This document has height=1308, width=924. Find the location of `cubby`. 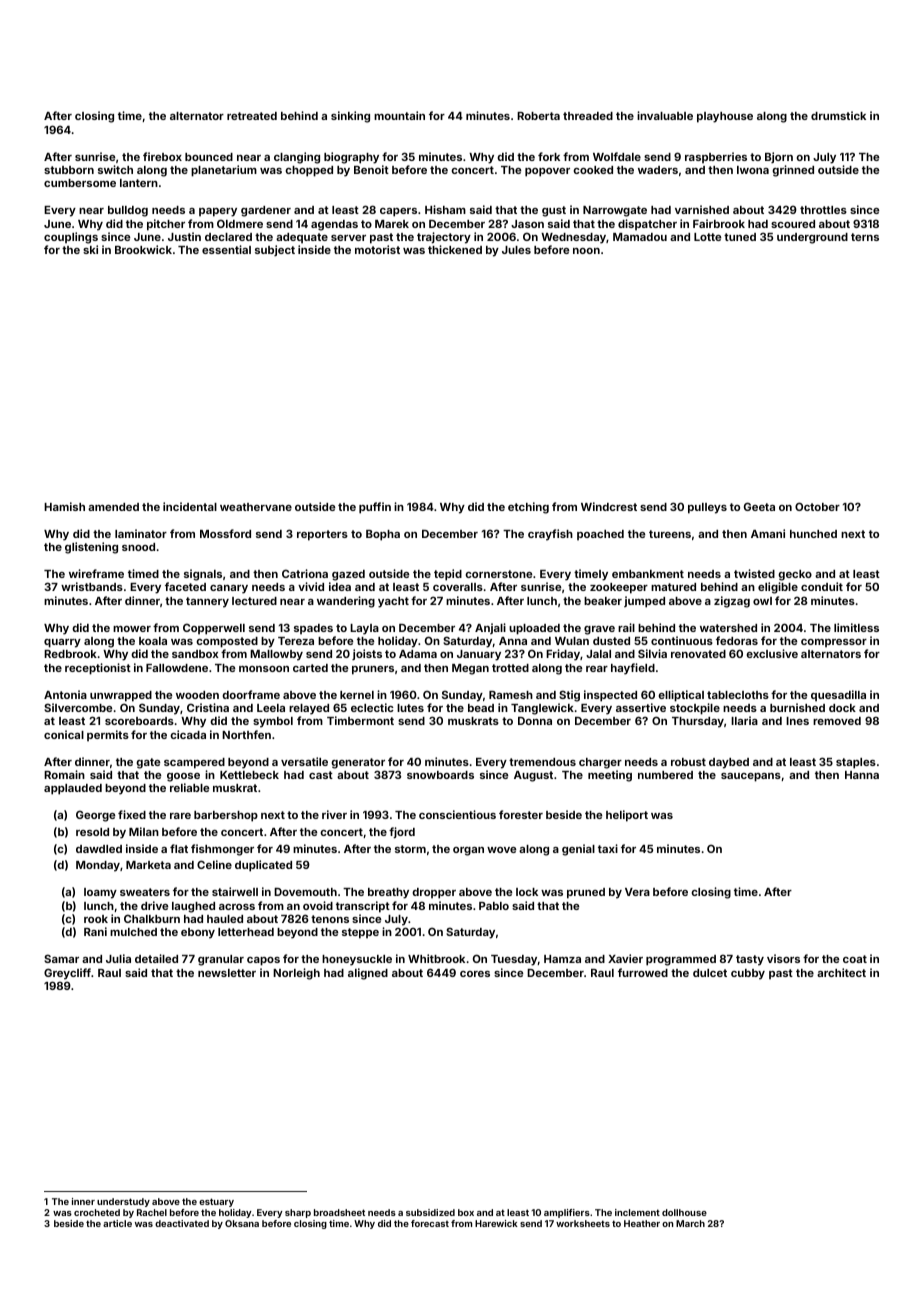

cubby is located at coordinates (748, 974).
